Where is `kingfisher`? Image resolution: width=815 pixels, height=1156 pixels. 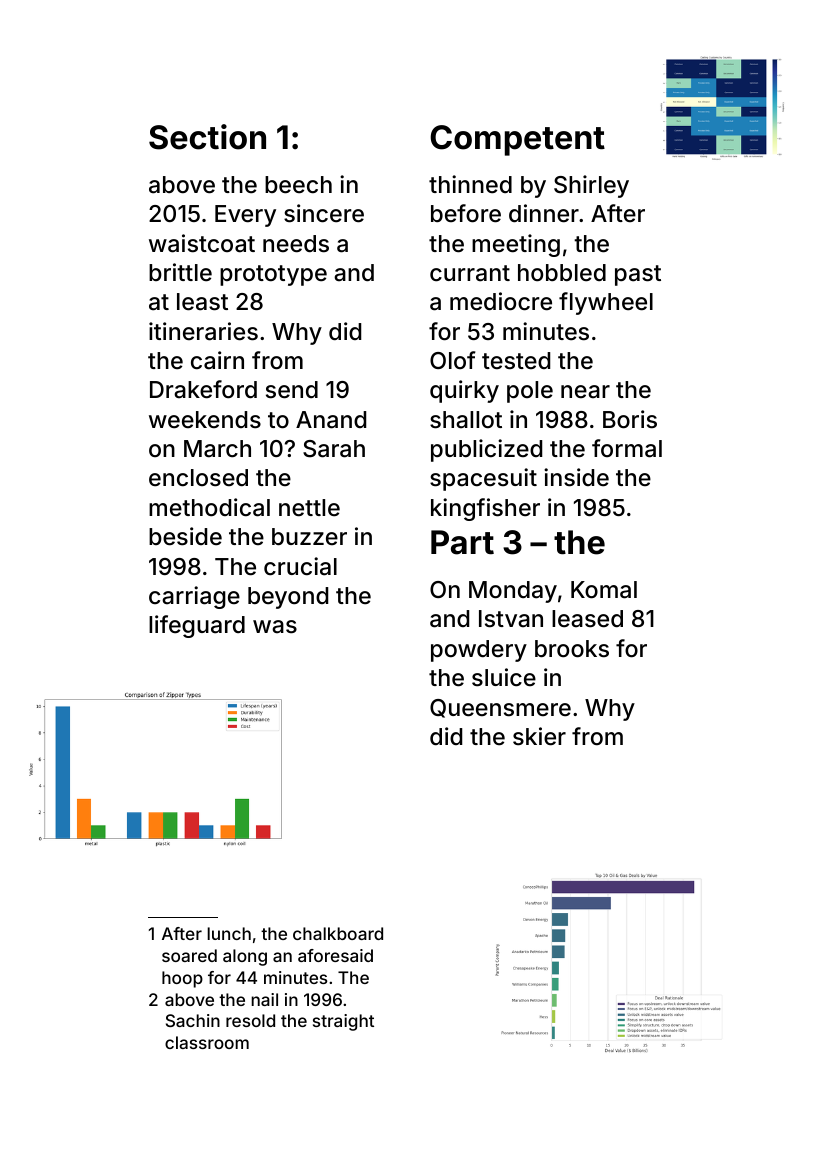 kingfisher is located at coordinates (485, 509).
